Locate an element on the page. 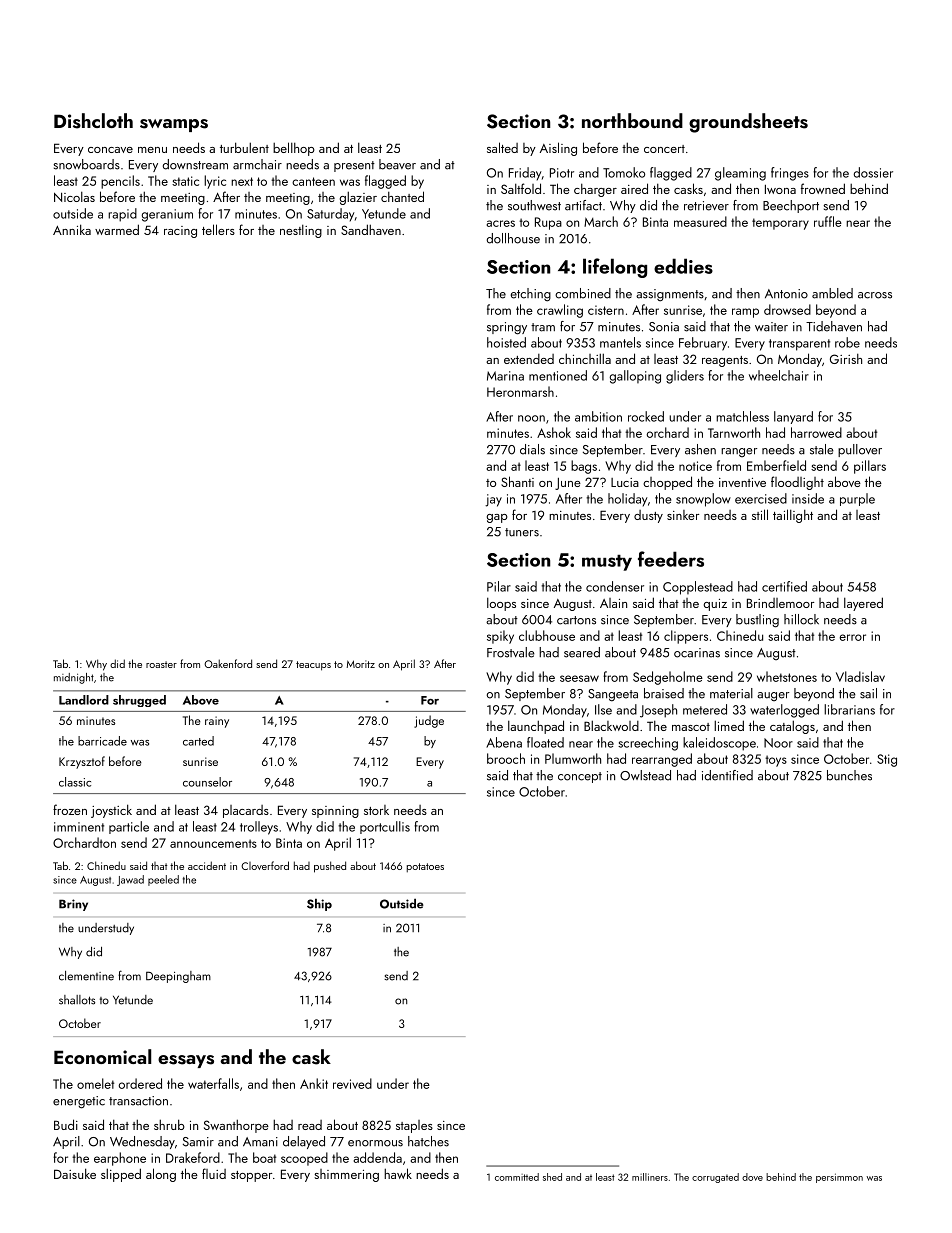 This page has width=952, height=1233. floodlight is located at coordinates (797, 483).
